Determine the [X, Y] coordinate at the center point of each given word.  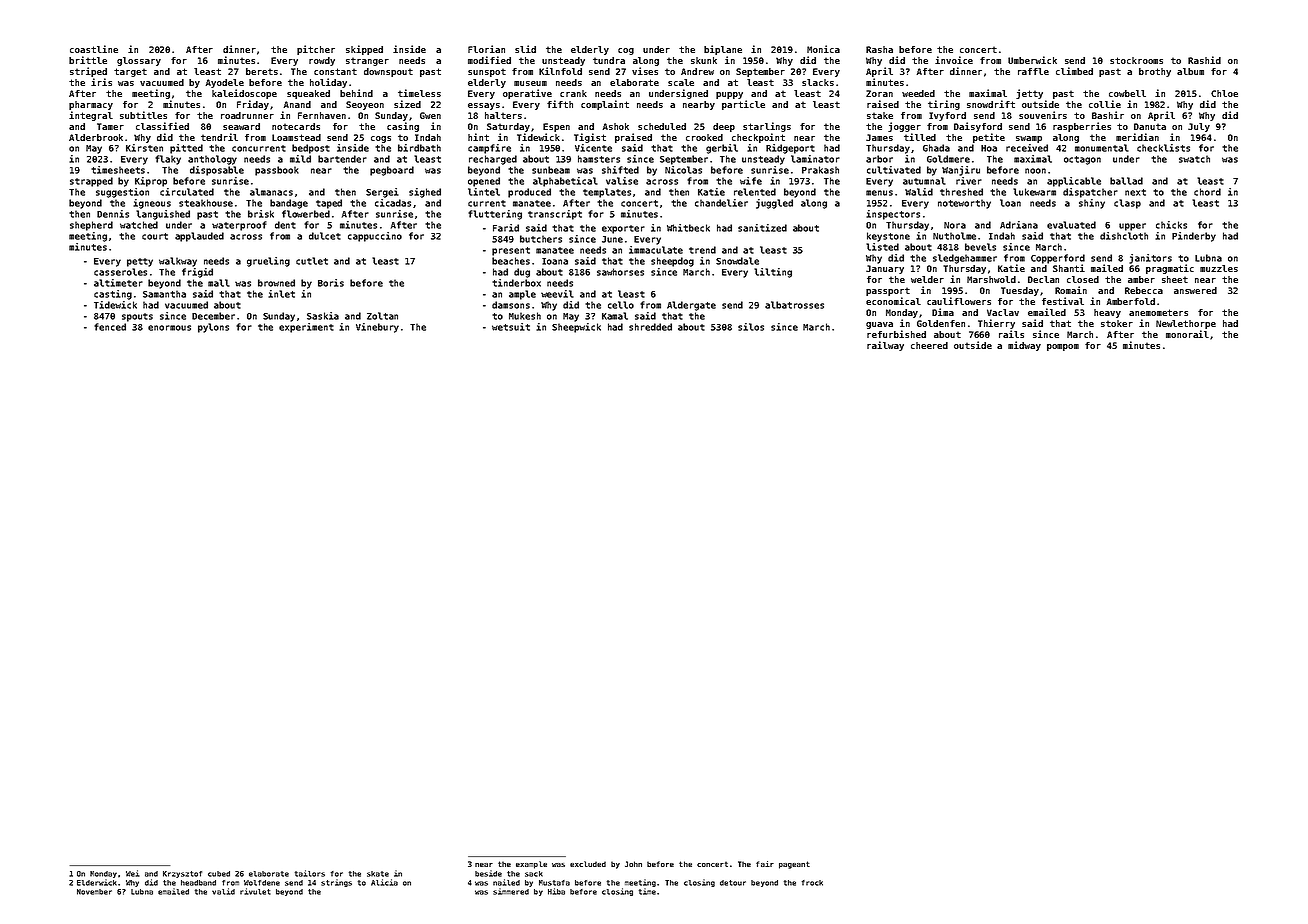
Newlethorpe [1186, 324]
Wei [133, 873]
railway [885, 346]
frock [812, 883]
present [511, 251]
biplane [723, 50]
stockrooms [1136, 60]
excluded [588, 864]
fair [765, 864]
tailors [310, 873]
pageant [794, 865]
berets [262, 71]
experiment [306, 328]
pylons [213, 328]
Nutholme [954, 236]
